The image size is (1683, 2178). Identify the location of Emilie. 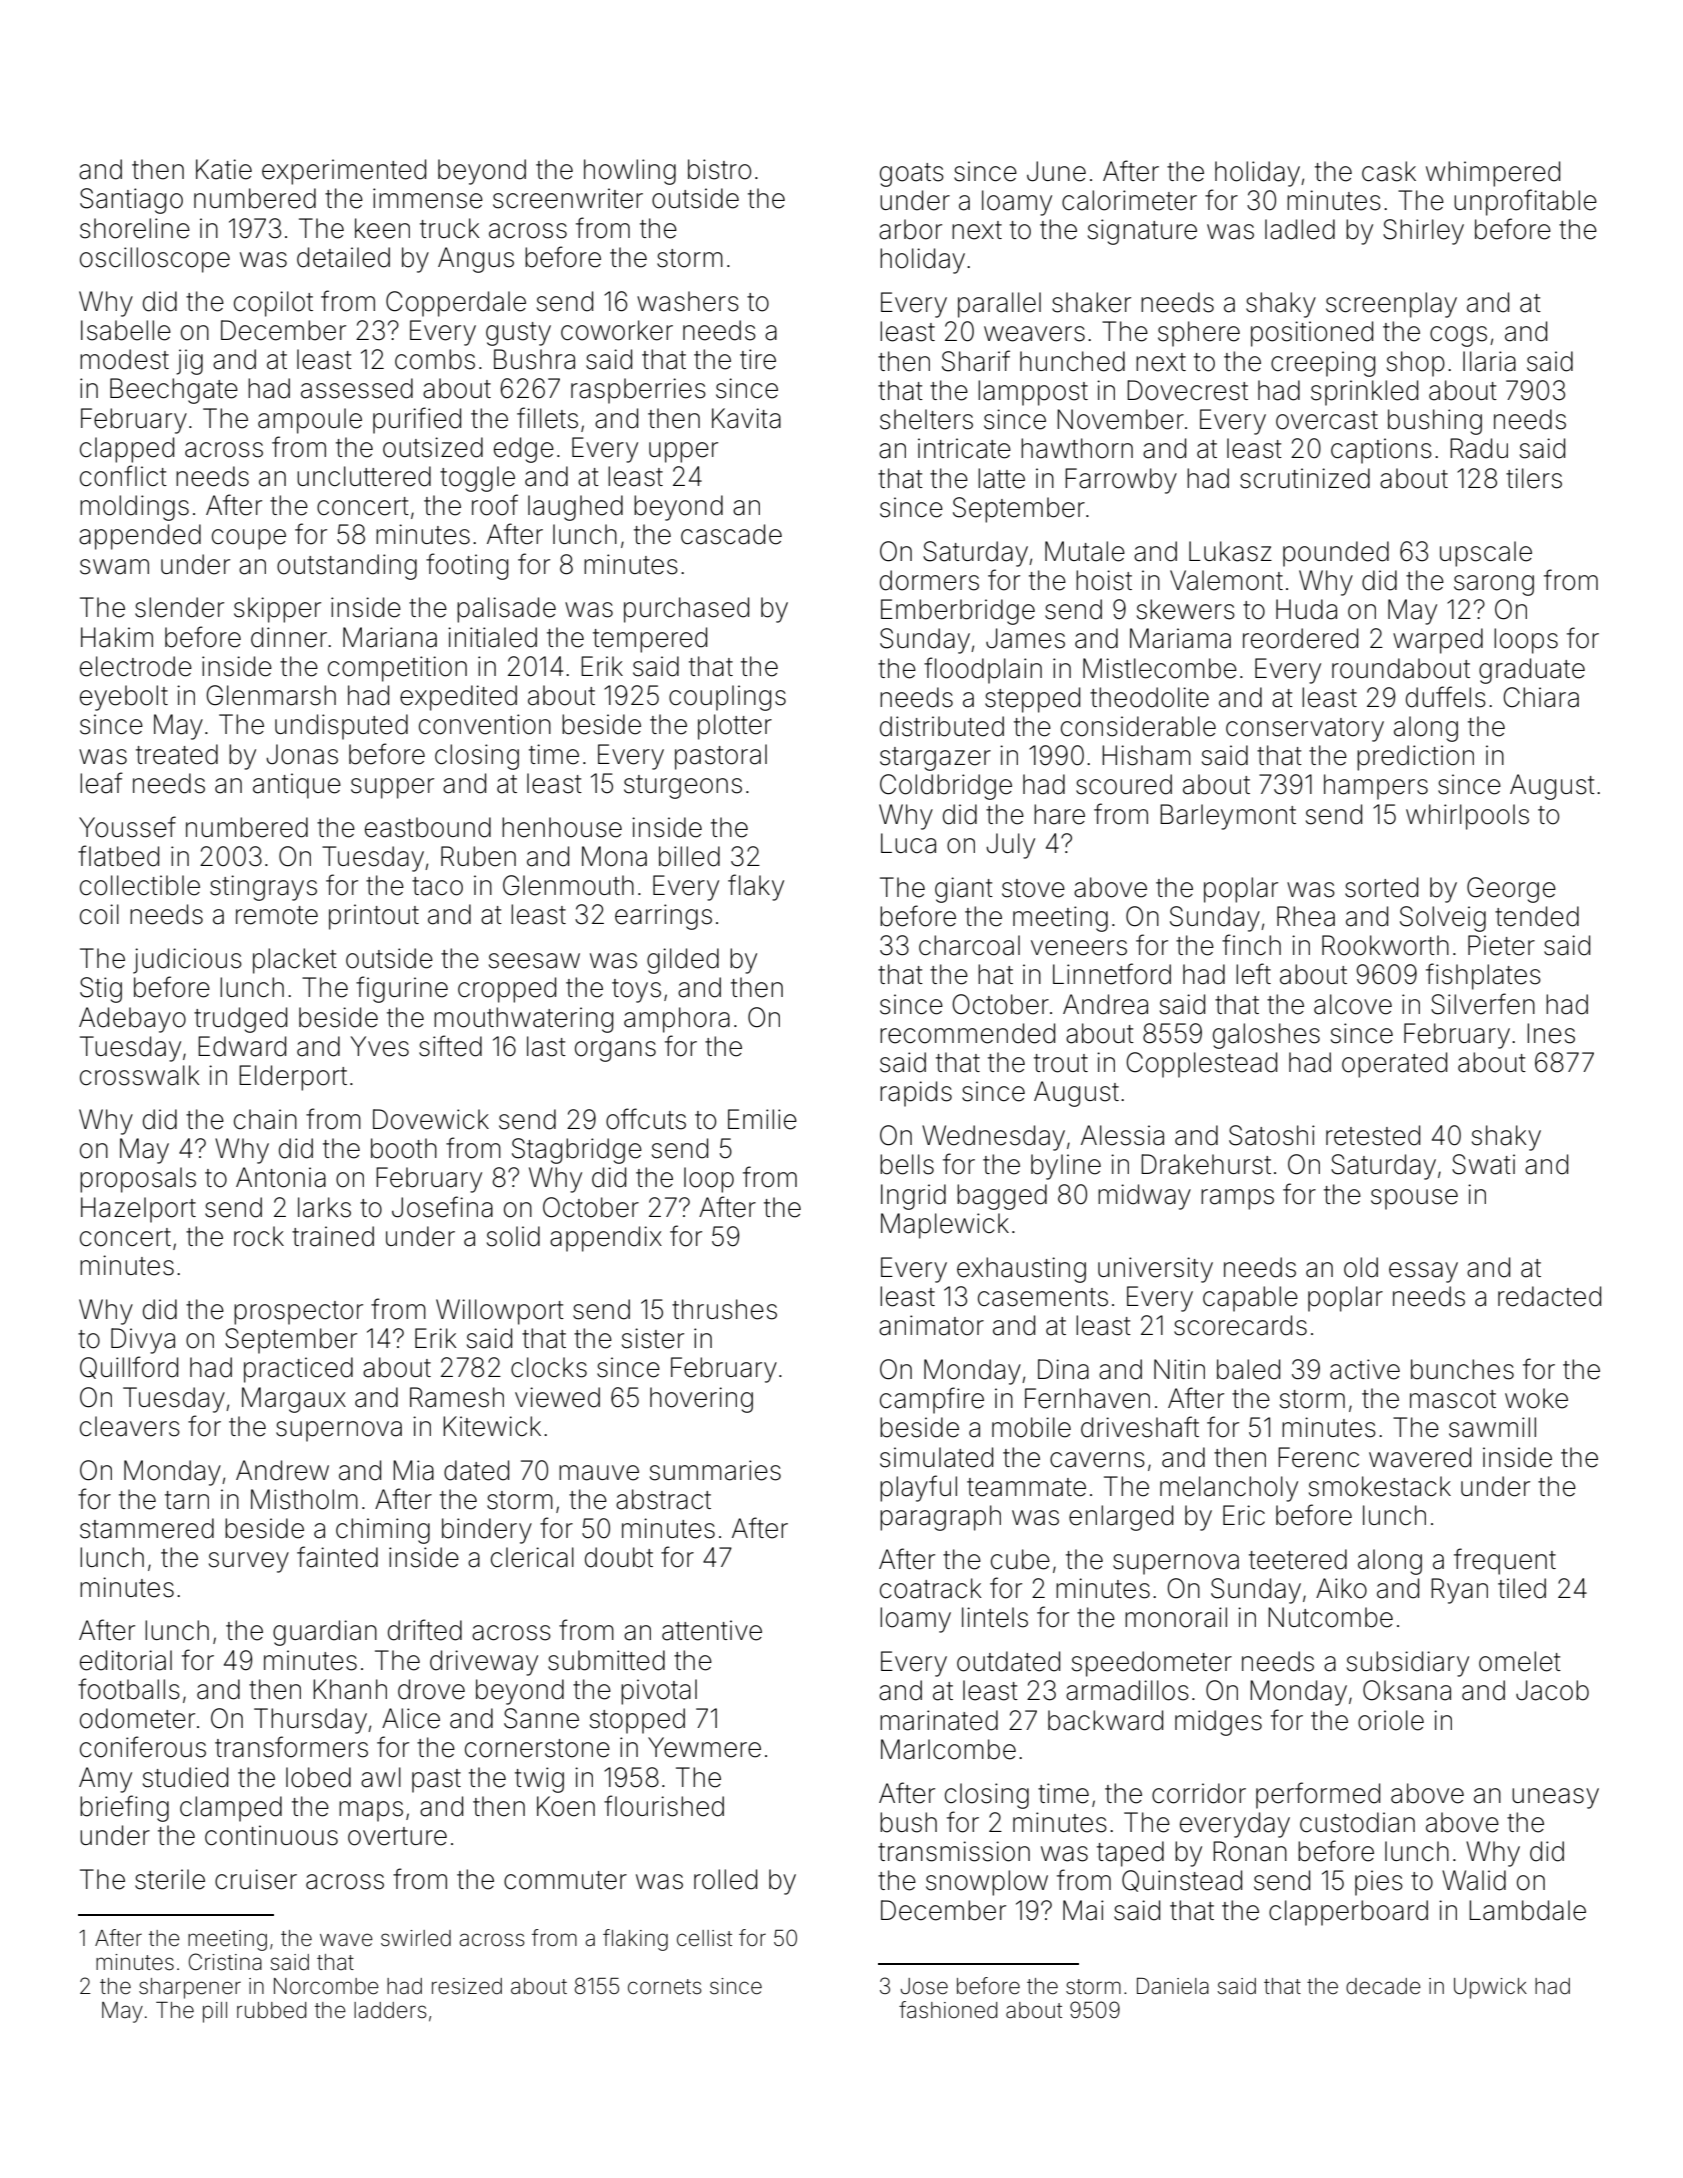
(762, 1119).
